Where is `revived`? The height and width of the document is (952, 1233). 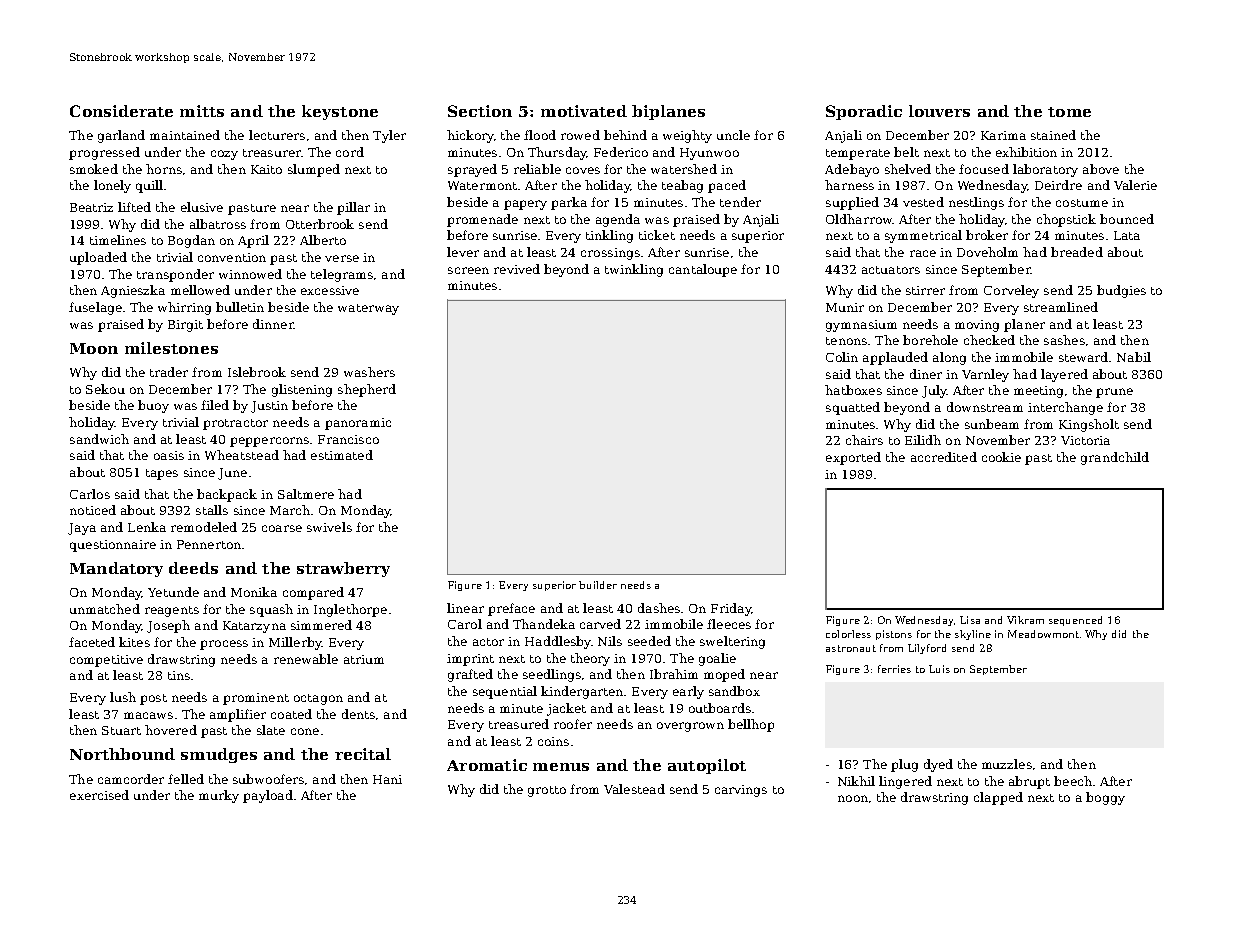
revived is located at coordinates (517, 269).
